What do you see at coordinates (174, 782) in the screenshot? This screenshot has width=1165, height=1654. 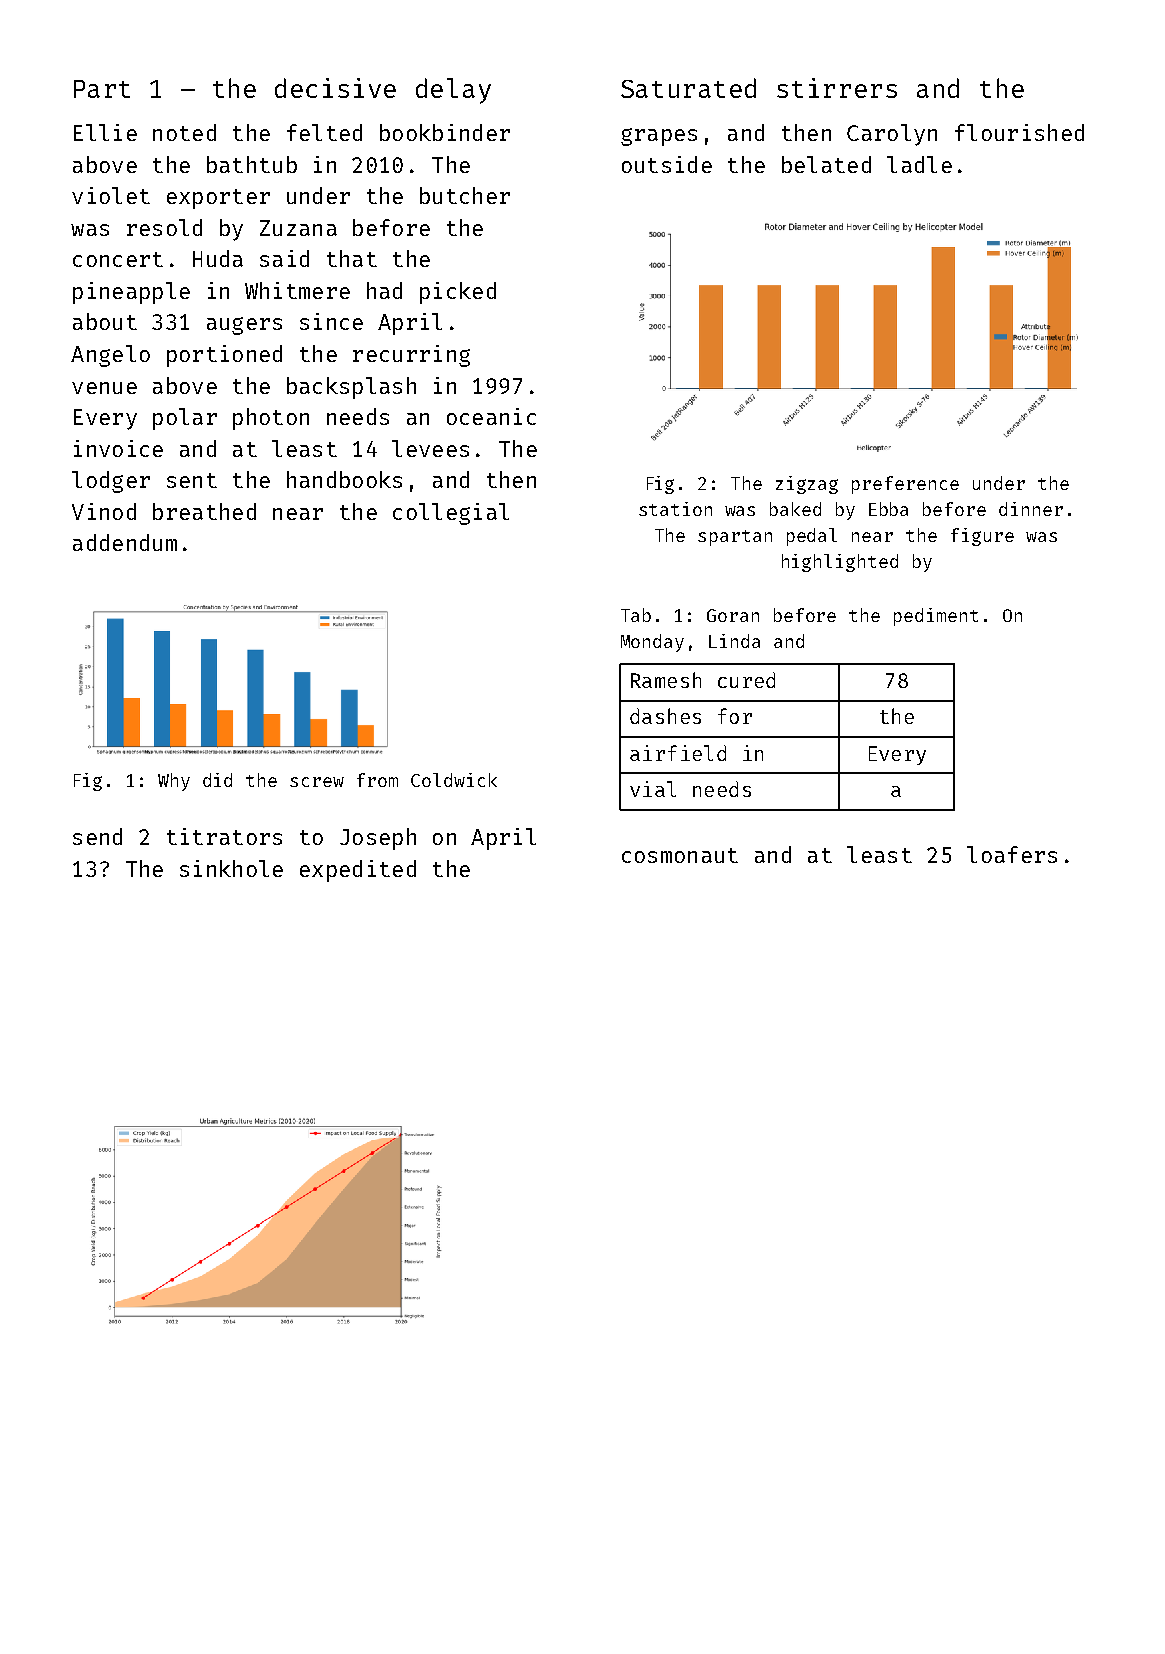 I see `Why` at bounding box center [174, 782].
